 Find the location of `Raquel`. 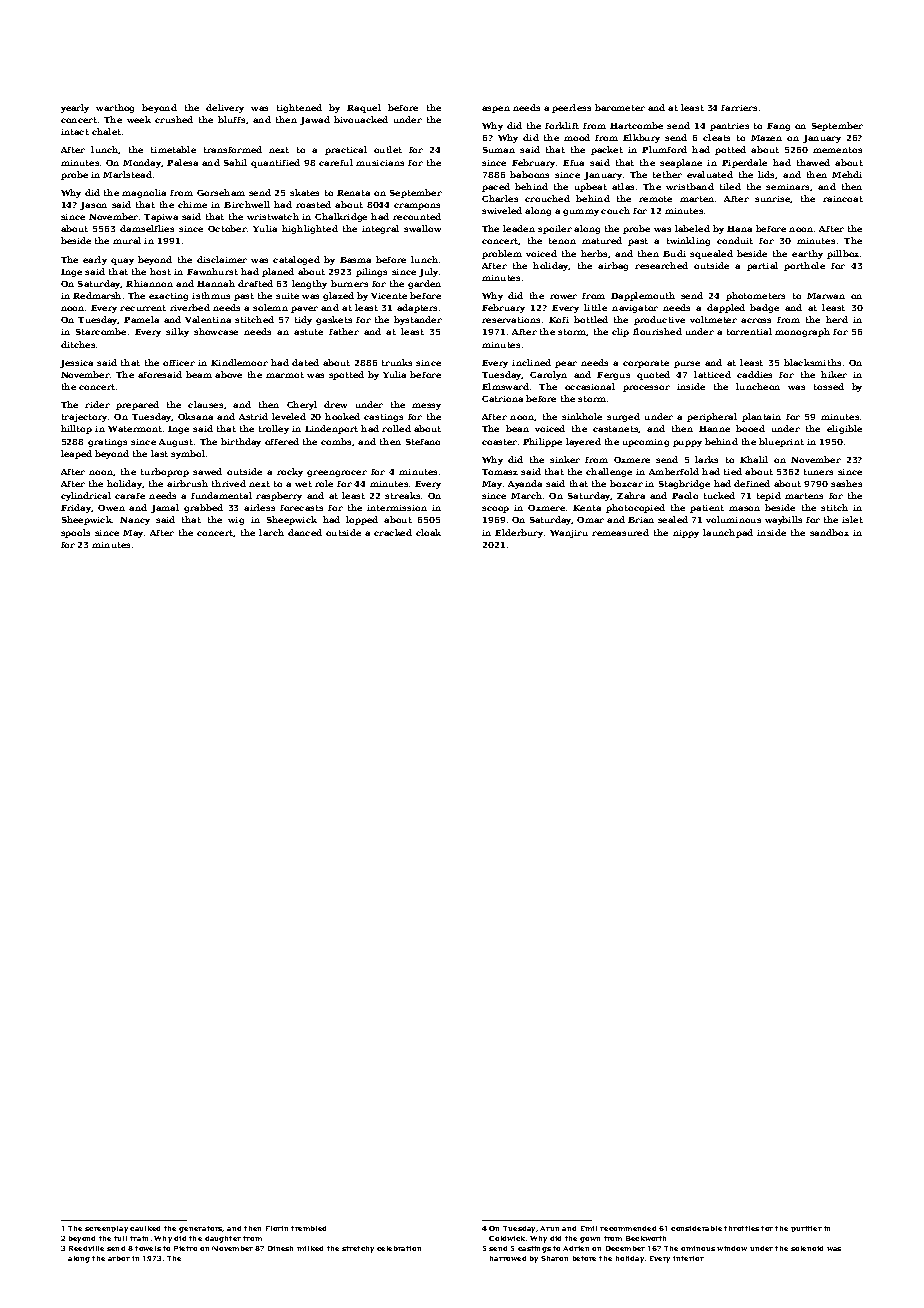

Raquel is located at coordinates (364, 108).
